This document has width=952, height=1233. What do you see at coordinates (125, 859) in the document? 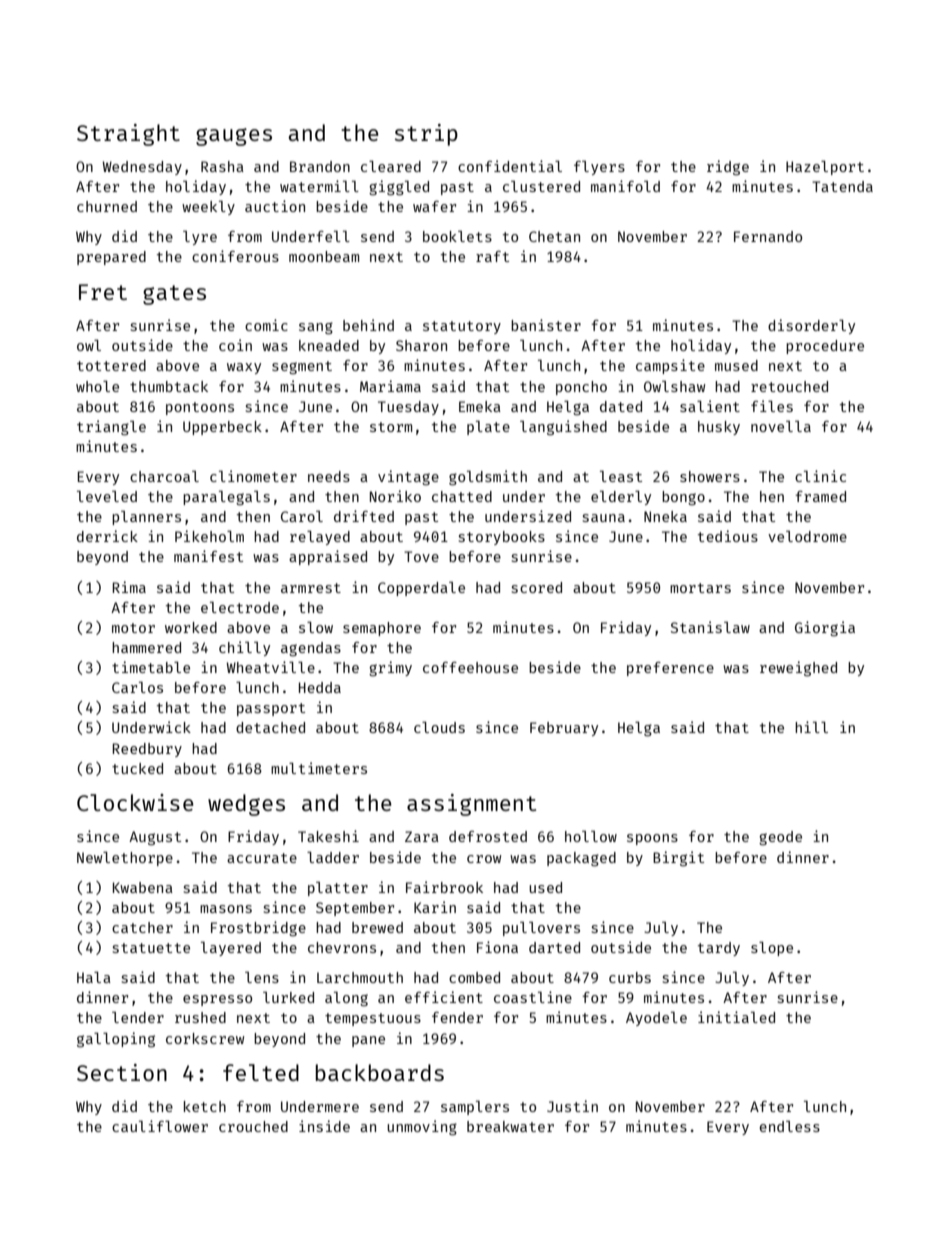
I see `Newlethorpe` at bounding box center [125, 859].
